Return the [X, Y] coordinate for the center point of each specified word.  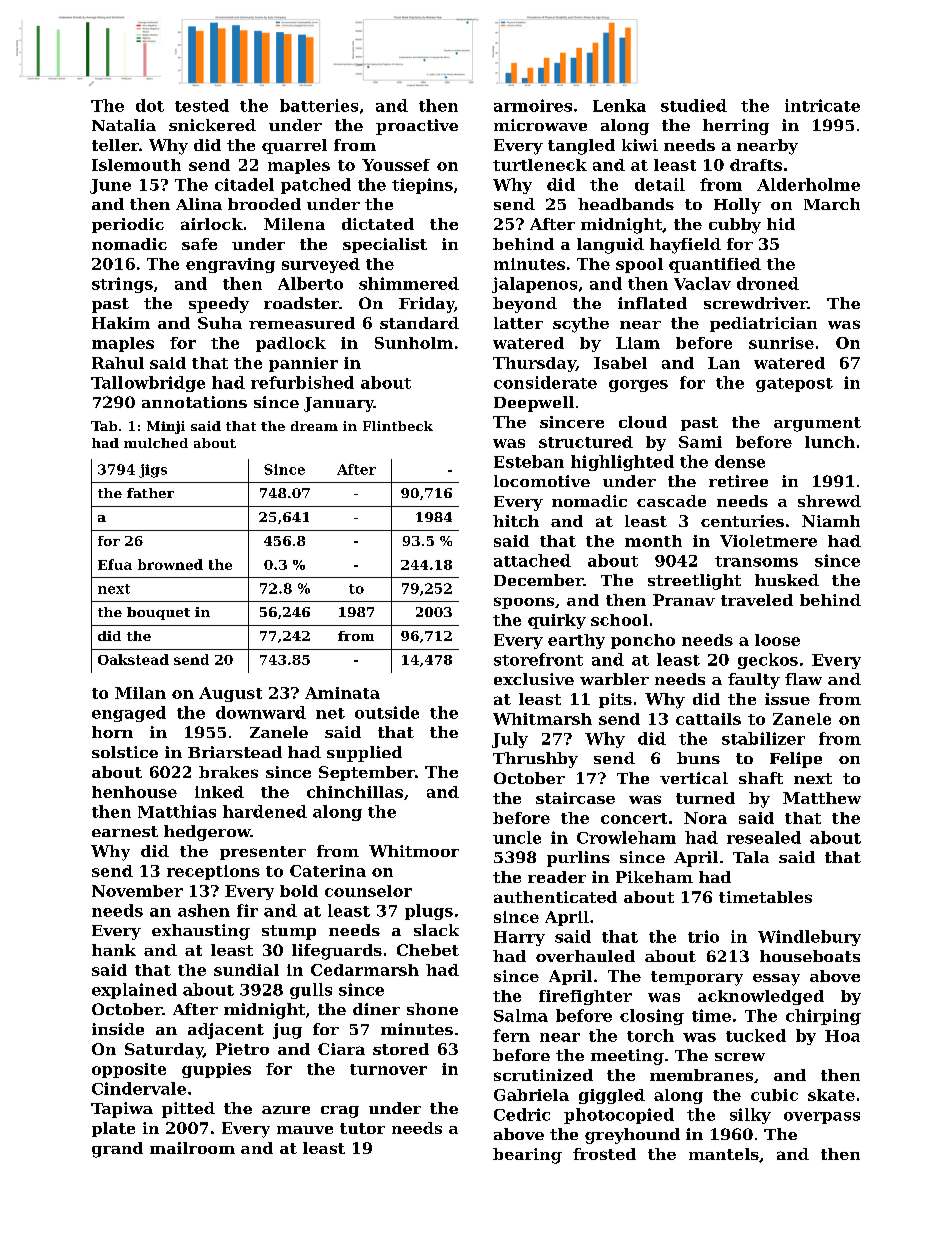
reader [557, 877]
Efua [115, 564]
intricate [822, 105]
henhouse [134, 792]
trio [703, 936]
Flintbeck [398, 426]
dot [150, 105]
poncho [643, 641]
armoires [533, 105]
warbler [614, 679]
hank [114, 950]
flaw [803, 679]
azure [286, 1110]
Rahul [118, 363]
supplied [364, 754]
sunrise [781, 343]
